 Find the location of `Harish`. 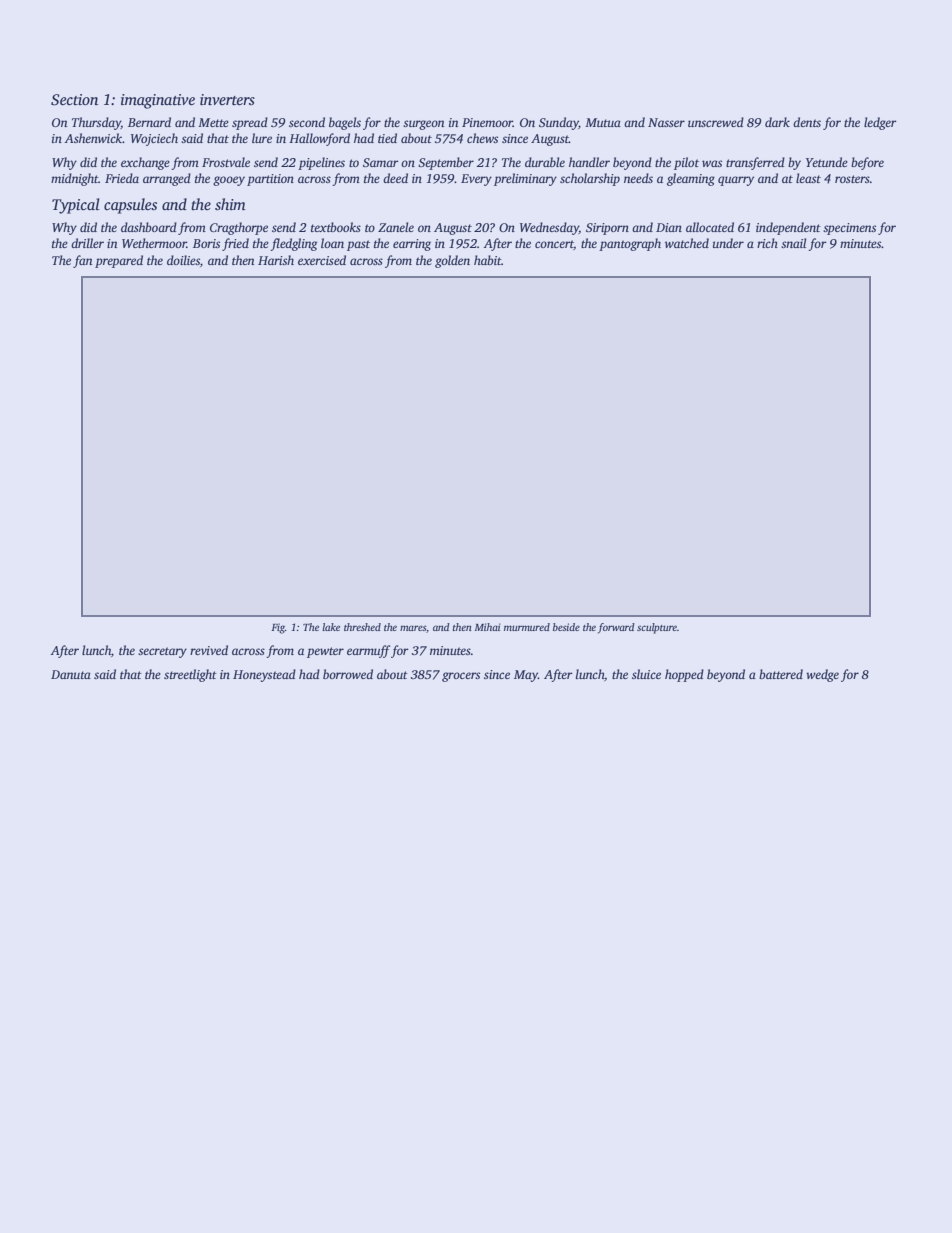

Harish is located at coordinates (276, 260).
